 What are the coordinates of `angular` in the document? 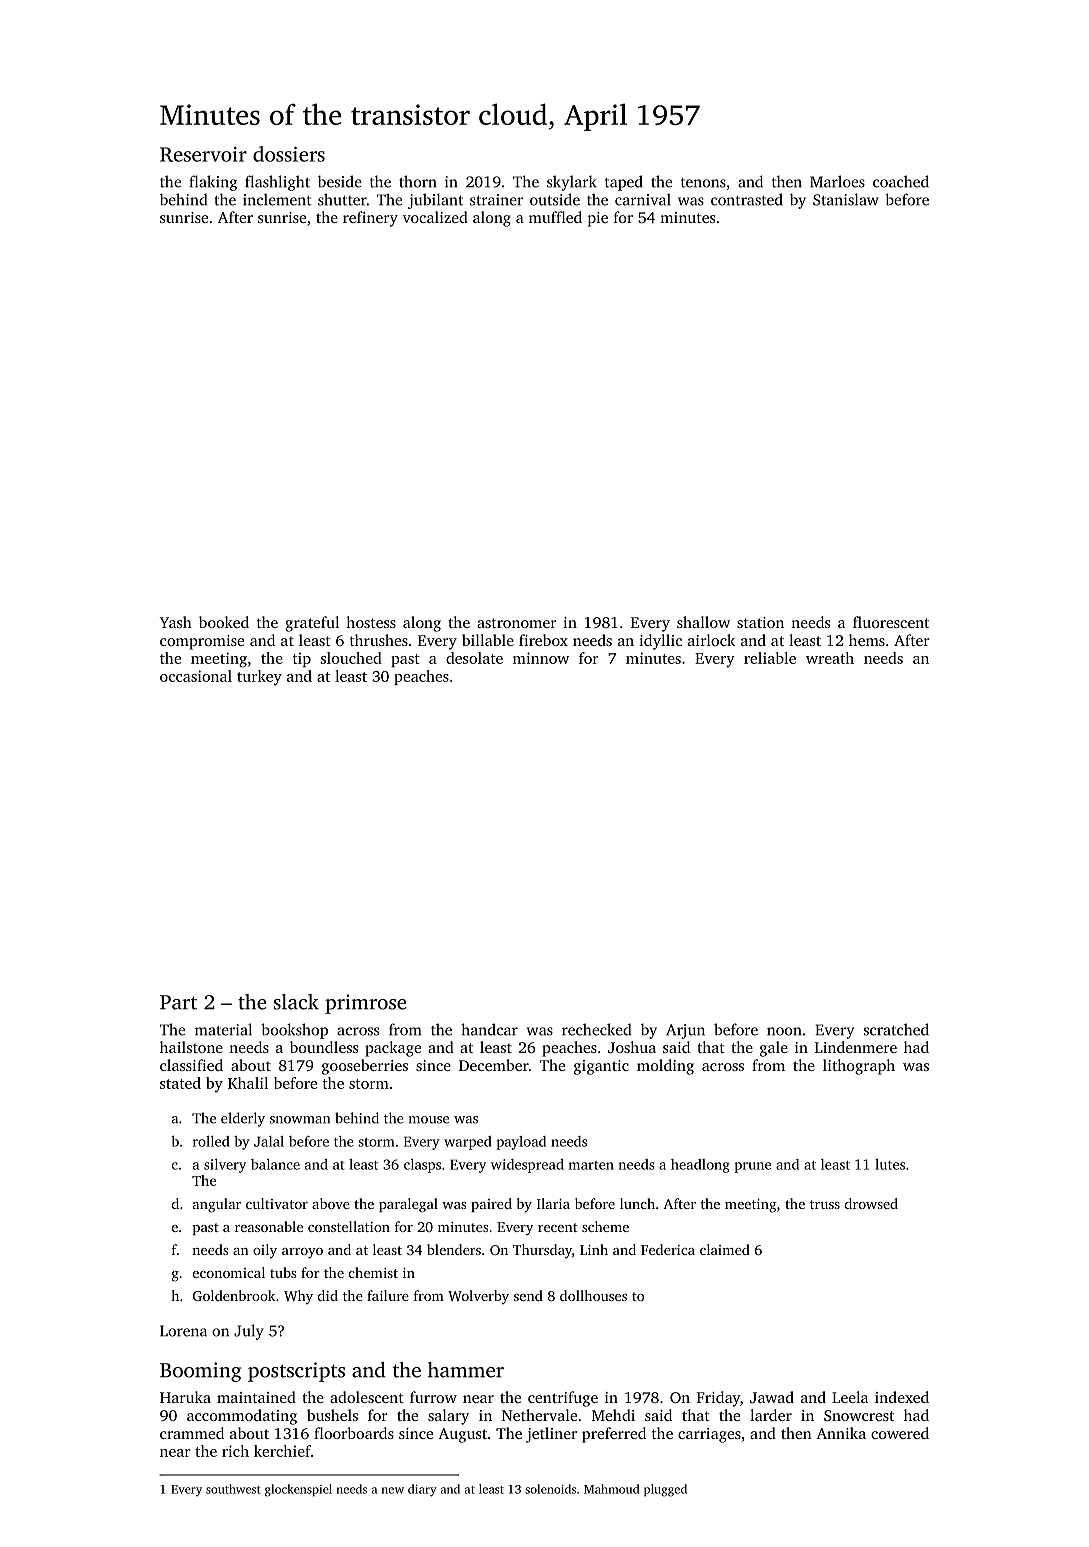 It's located at (217, 1205).
